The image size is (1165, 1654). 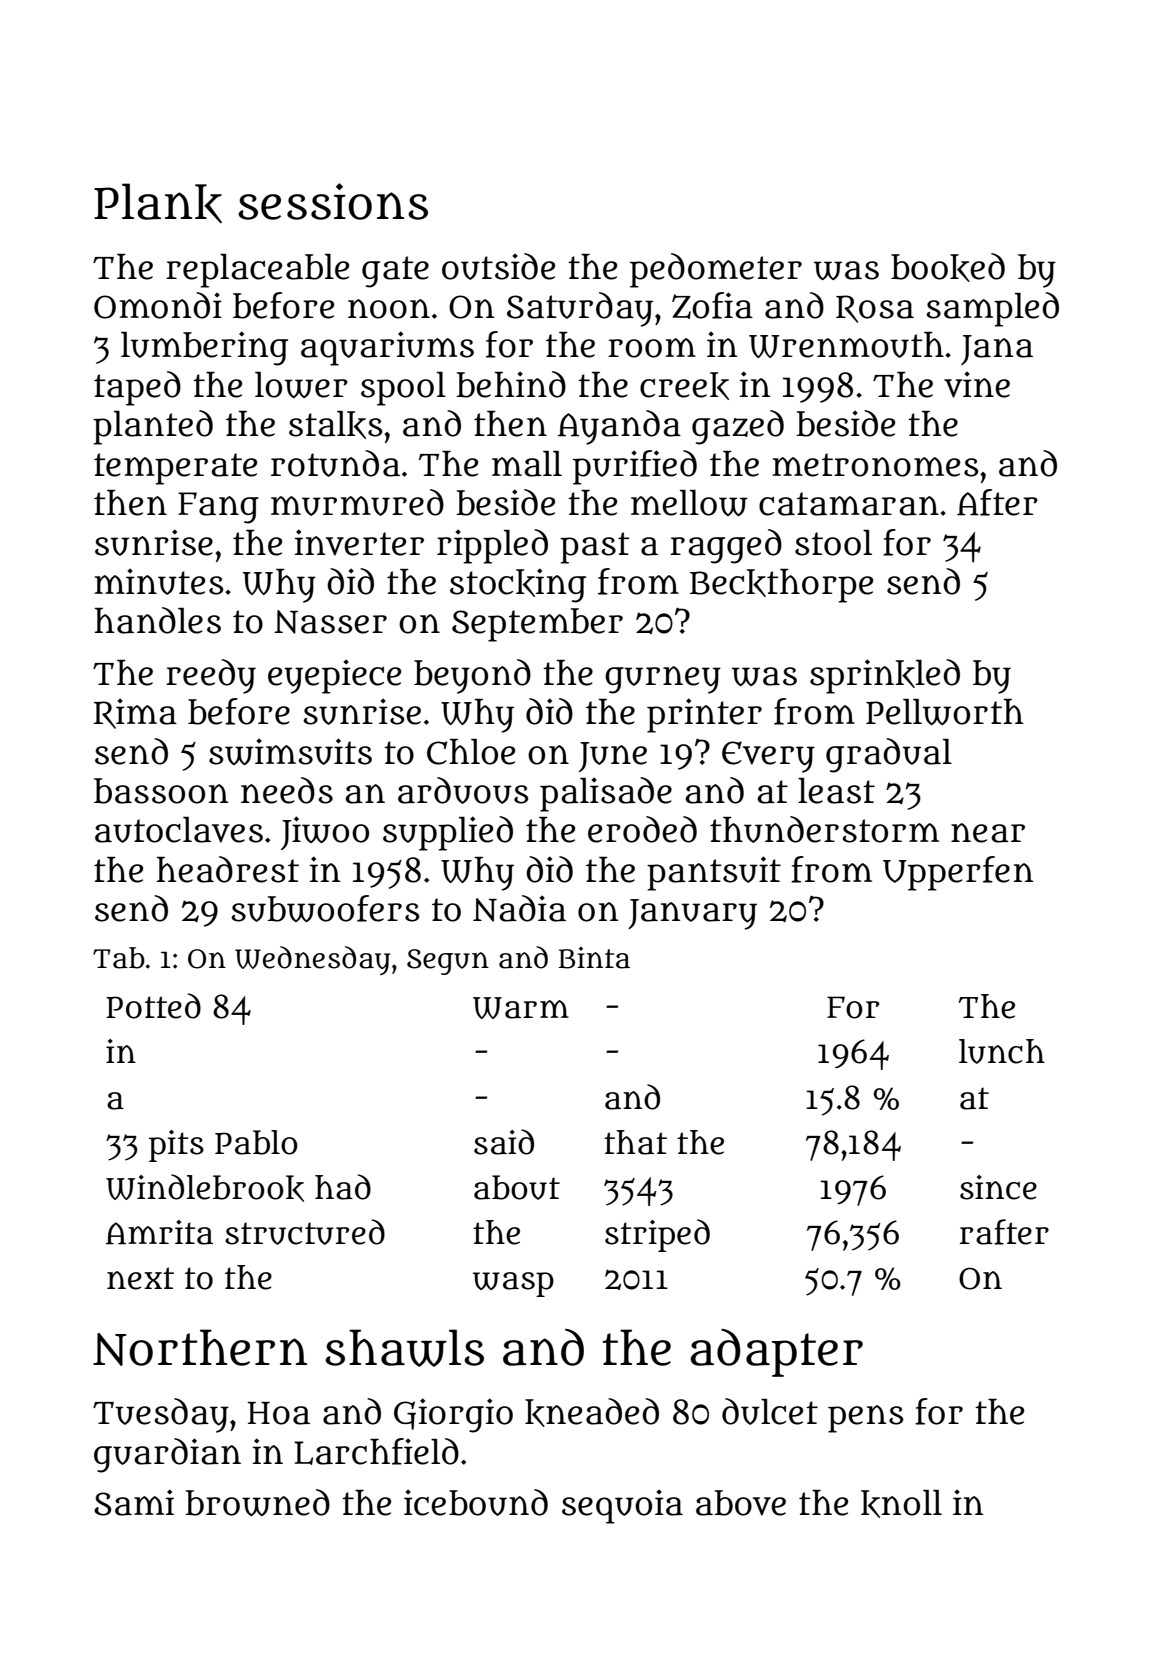 I want to click on since, so click(x=998, y=1187).
